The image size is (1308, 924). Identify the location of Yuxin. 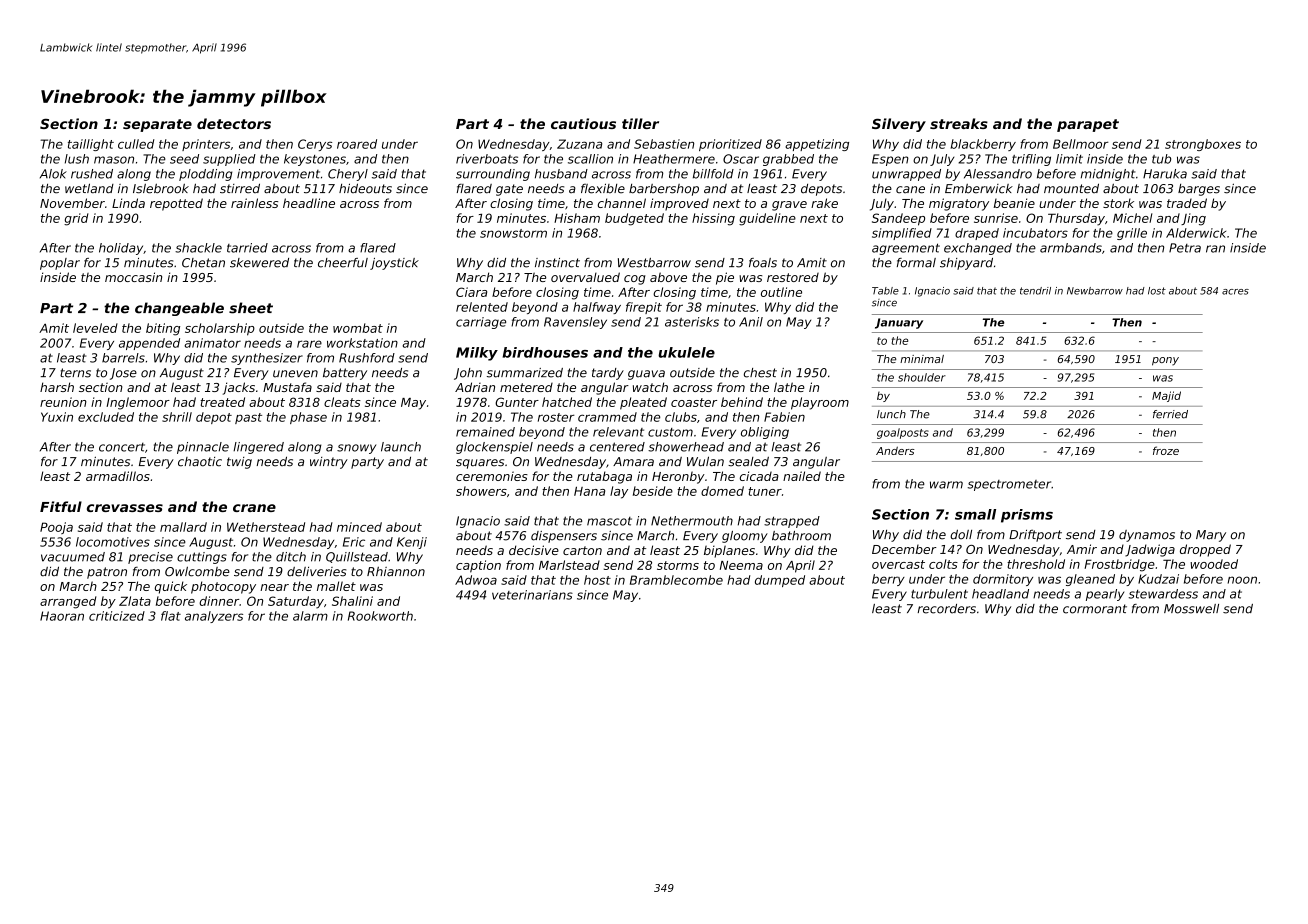
(57, 417).
